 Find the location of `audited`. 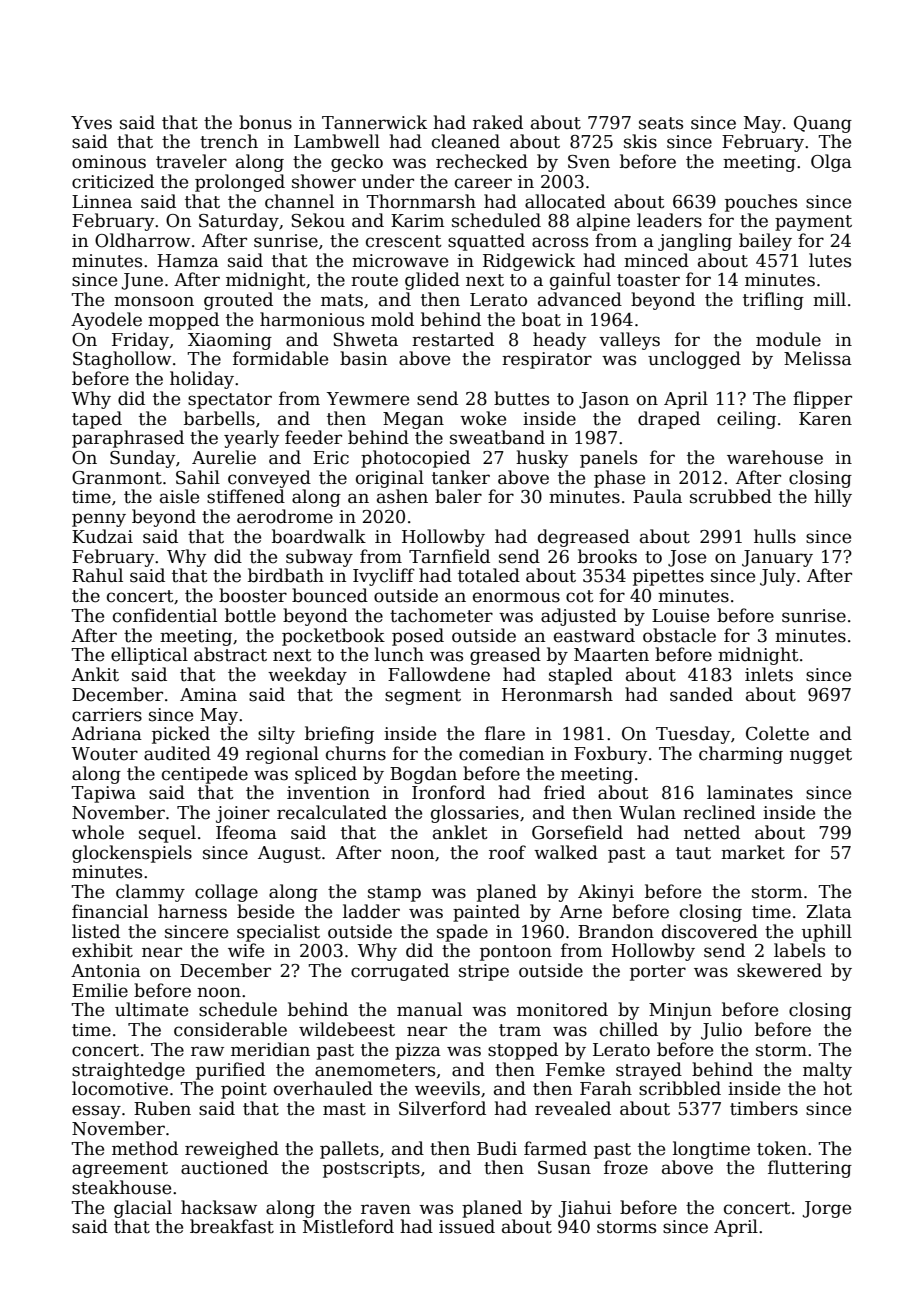

audited is located at coordinates (177, 753).
